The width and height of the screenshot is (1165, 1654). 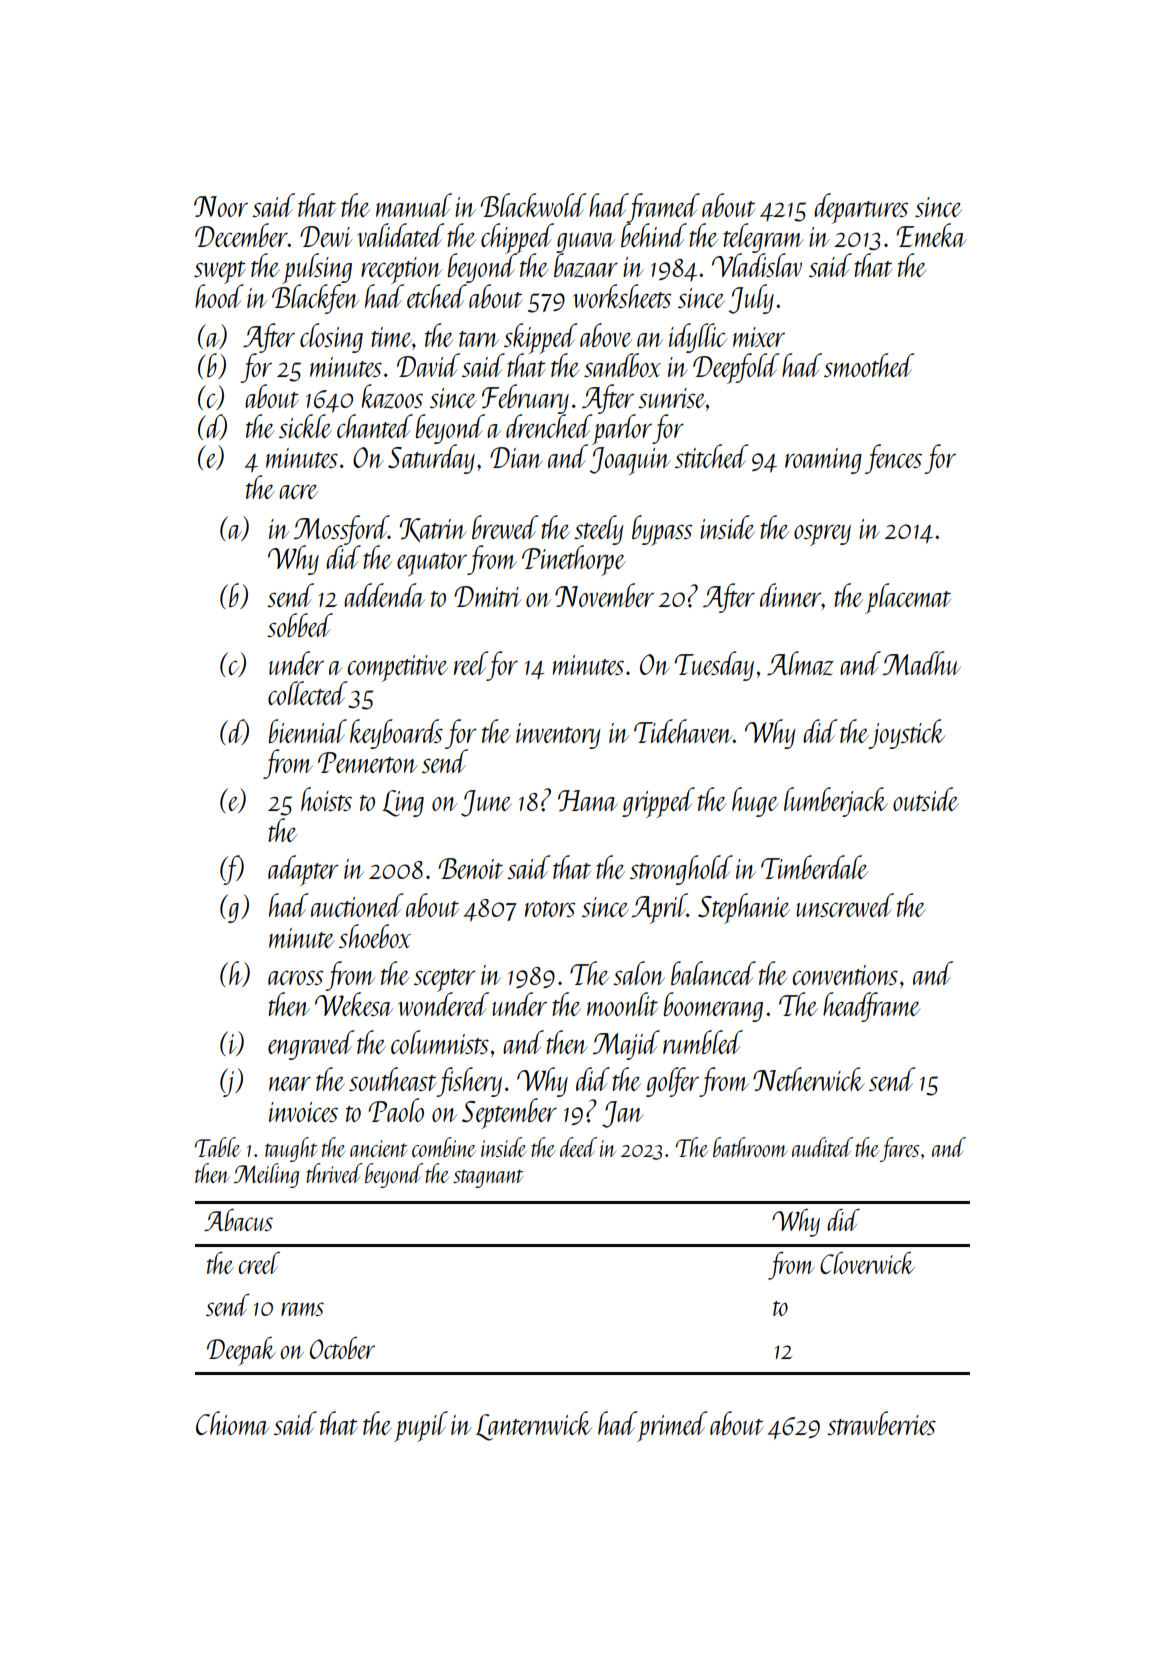 I want to click on fences, so click(x=893, y=459).
